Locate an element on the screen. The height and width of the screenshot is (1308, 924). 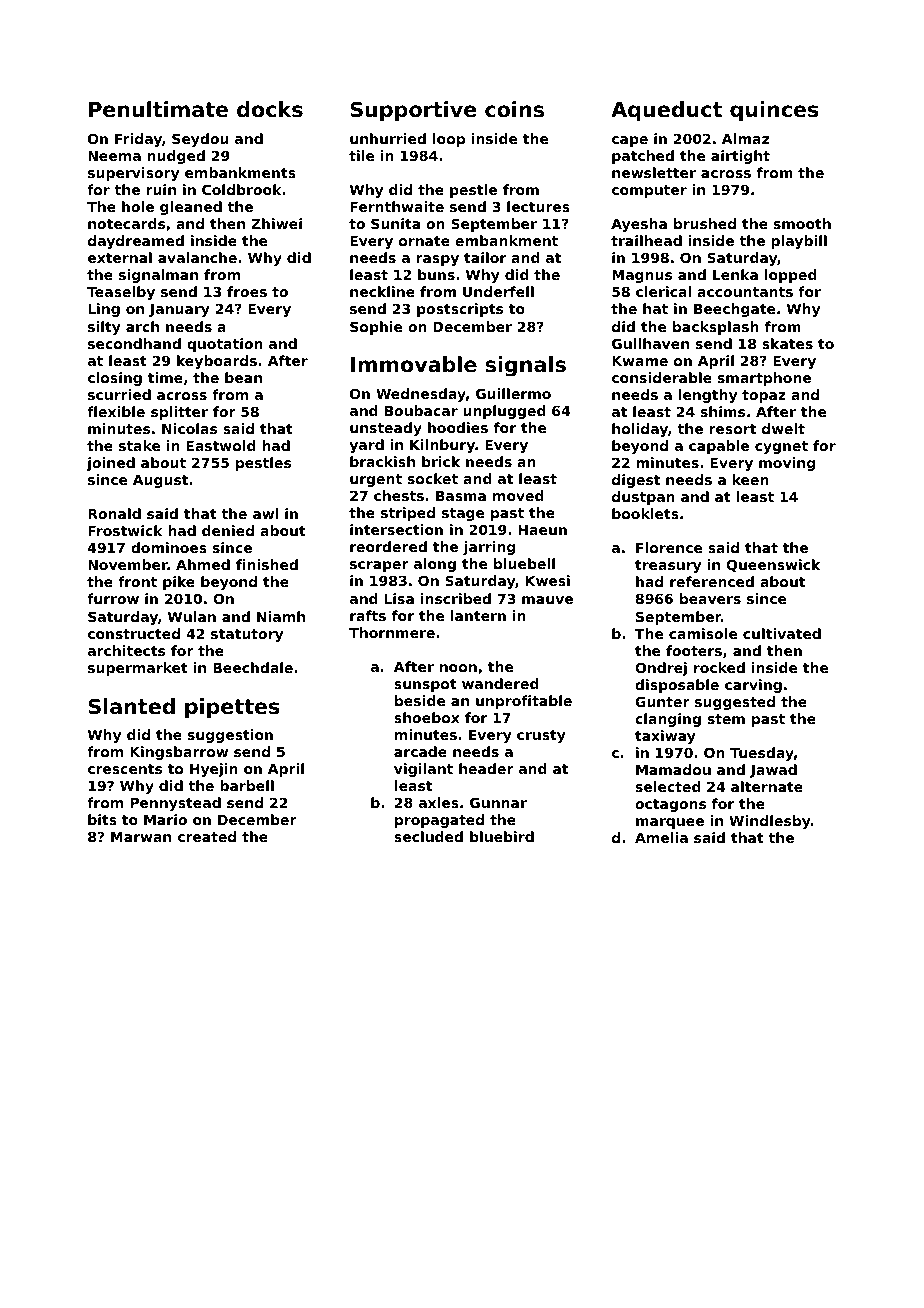
quinces is located at coordinates (774, 111).
